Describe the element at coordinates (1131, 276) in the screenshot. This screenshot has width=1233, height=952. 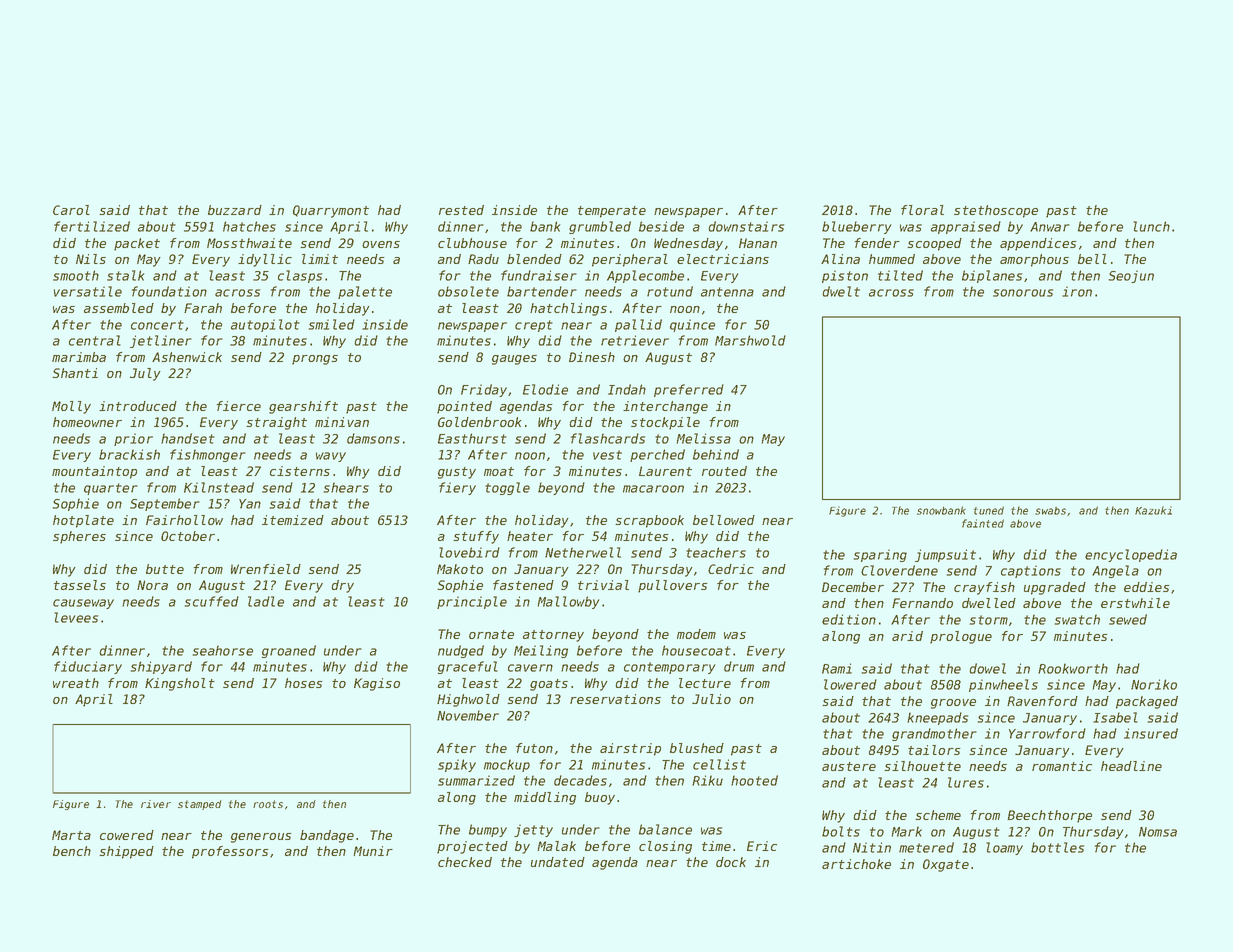
I see `Seojun` at that location.
